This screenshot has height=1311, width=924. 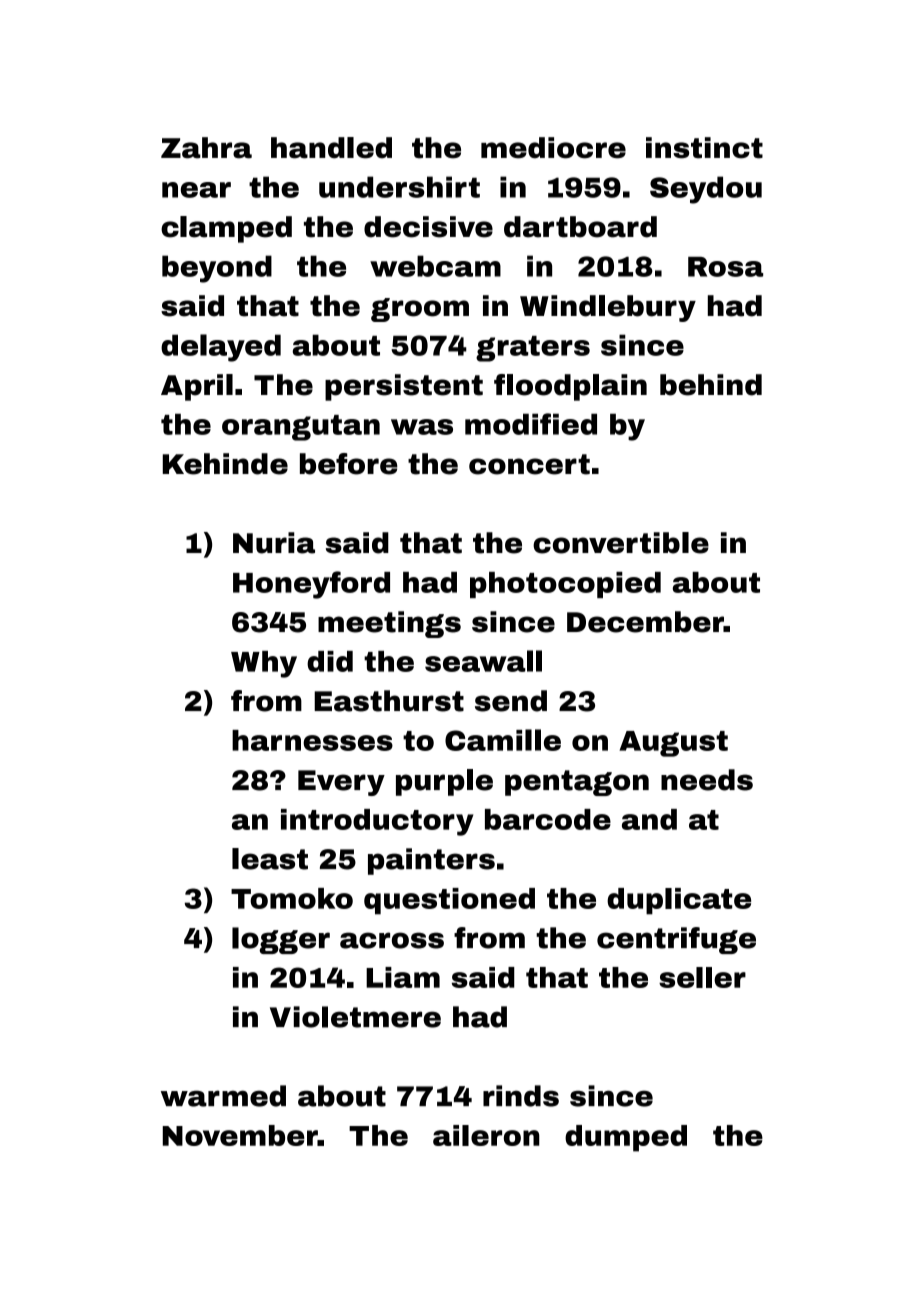 What do you see at coordinates (206, 148) in the screenshot?
I see `Zahra` at bounding box center [206, 148].
